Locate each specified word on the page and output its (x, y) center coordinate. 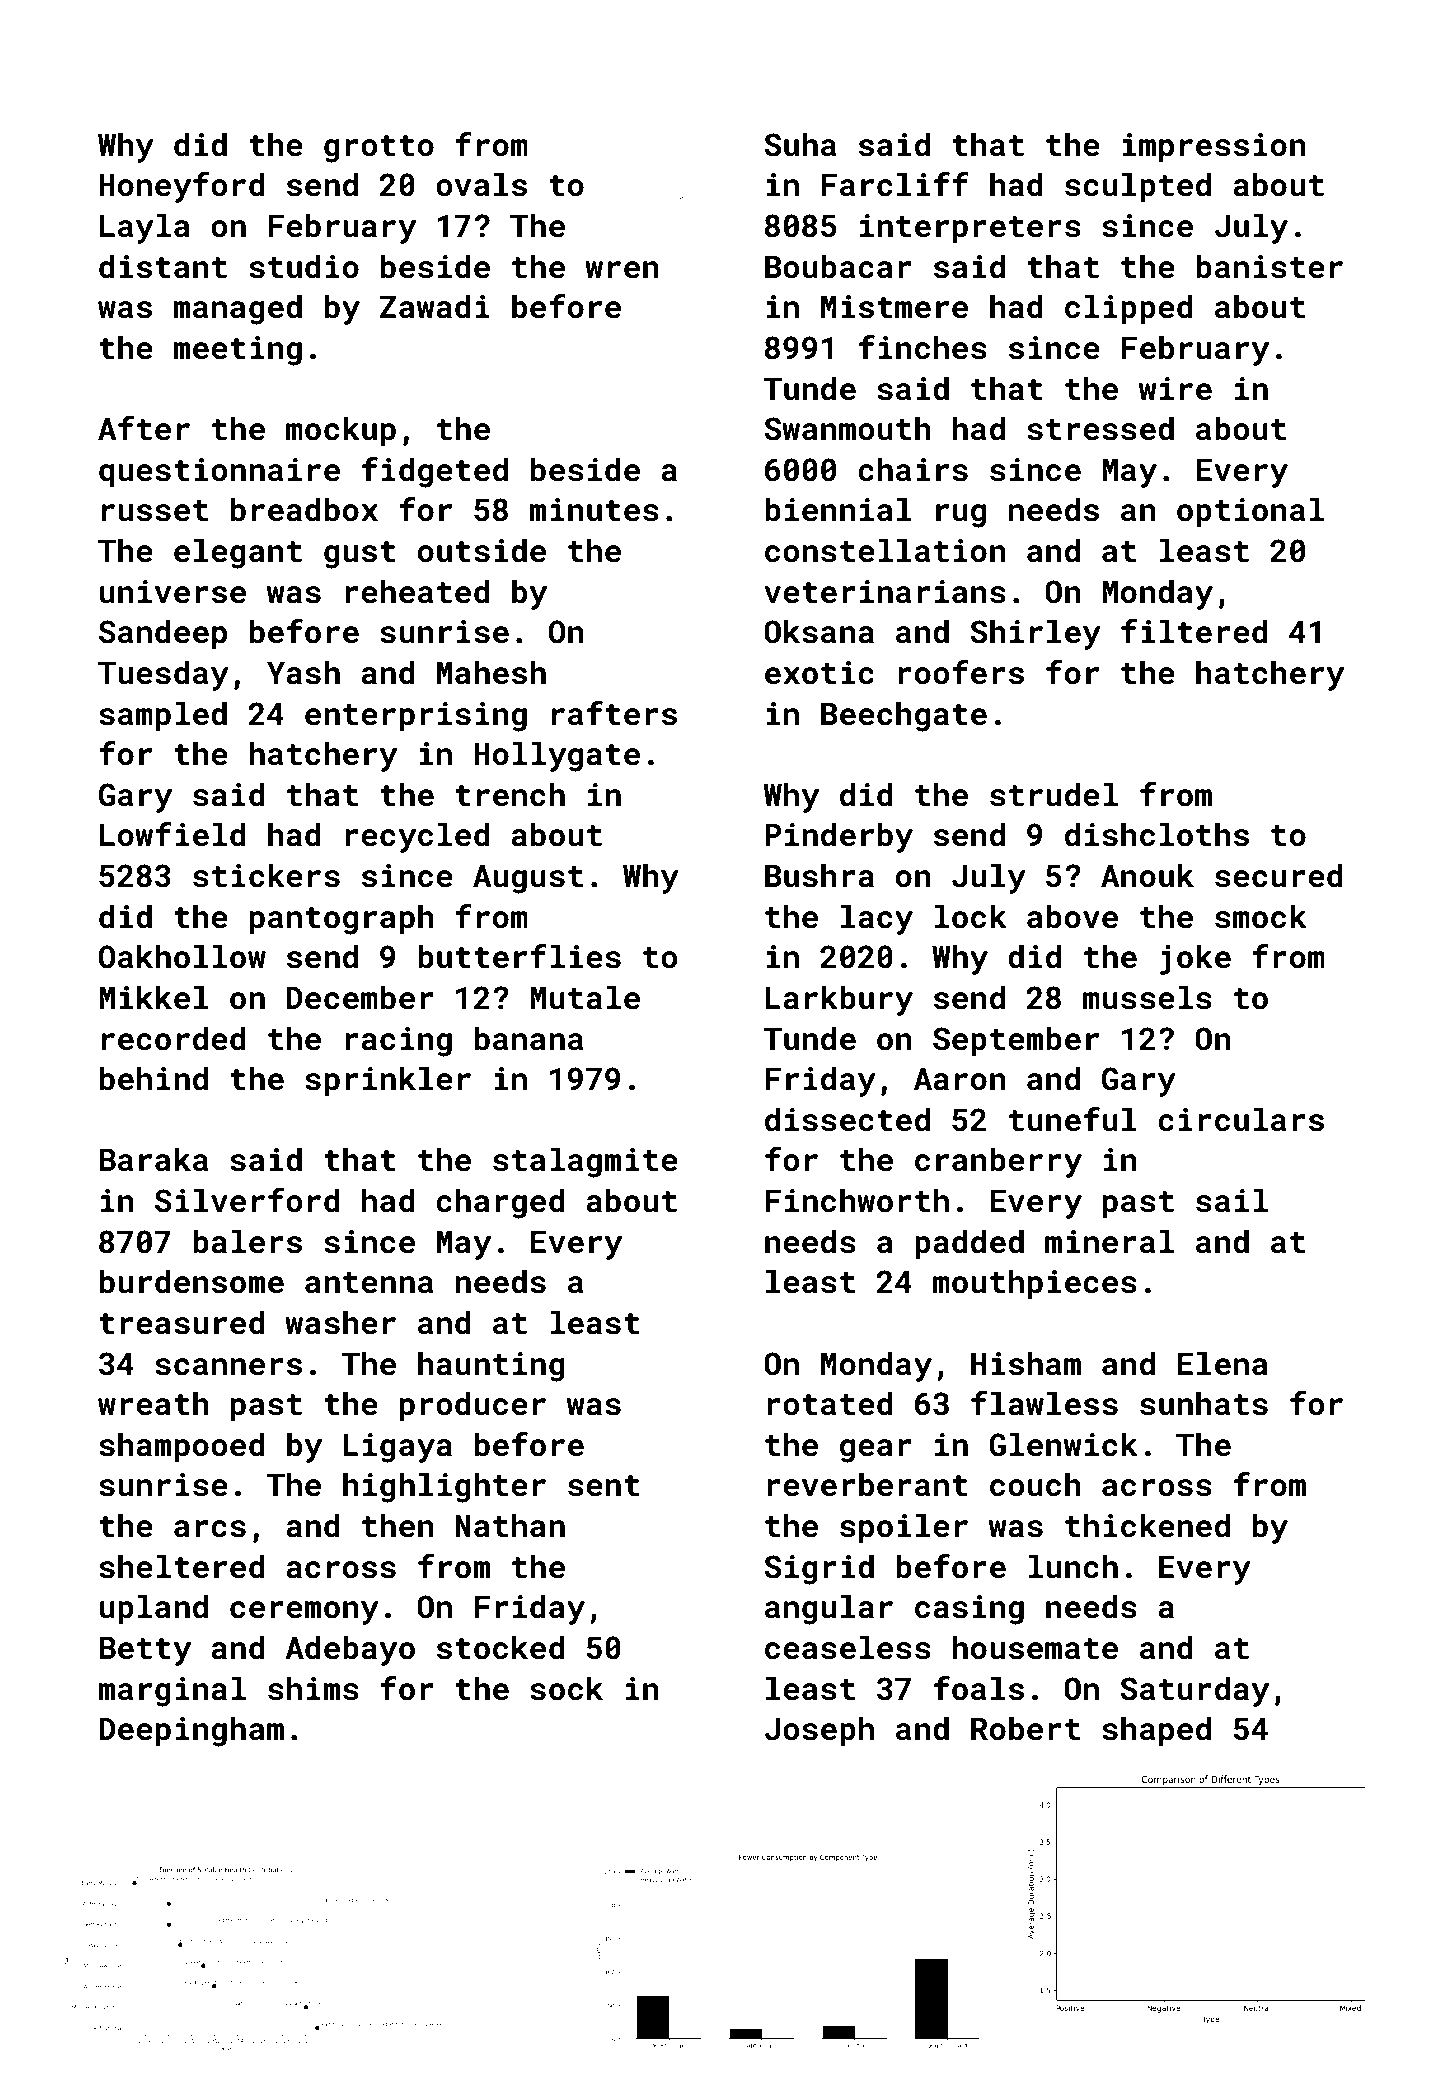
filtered (1194, 631)
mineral (1109, 1241)
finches (923, 347)
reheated (417, 591)
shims (313, 1688)
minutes (594, 510)
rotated (830, 1403)
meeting (237, 351)
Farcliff (895, 184)
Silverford (247, 1200)
